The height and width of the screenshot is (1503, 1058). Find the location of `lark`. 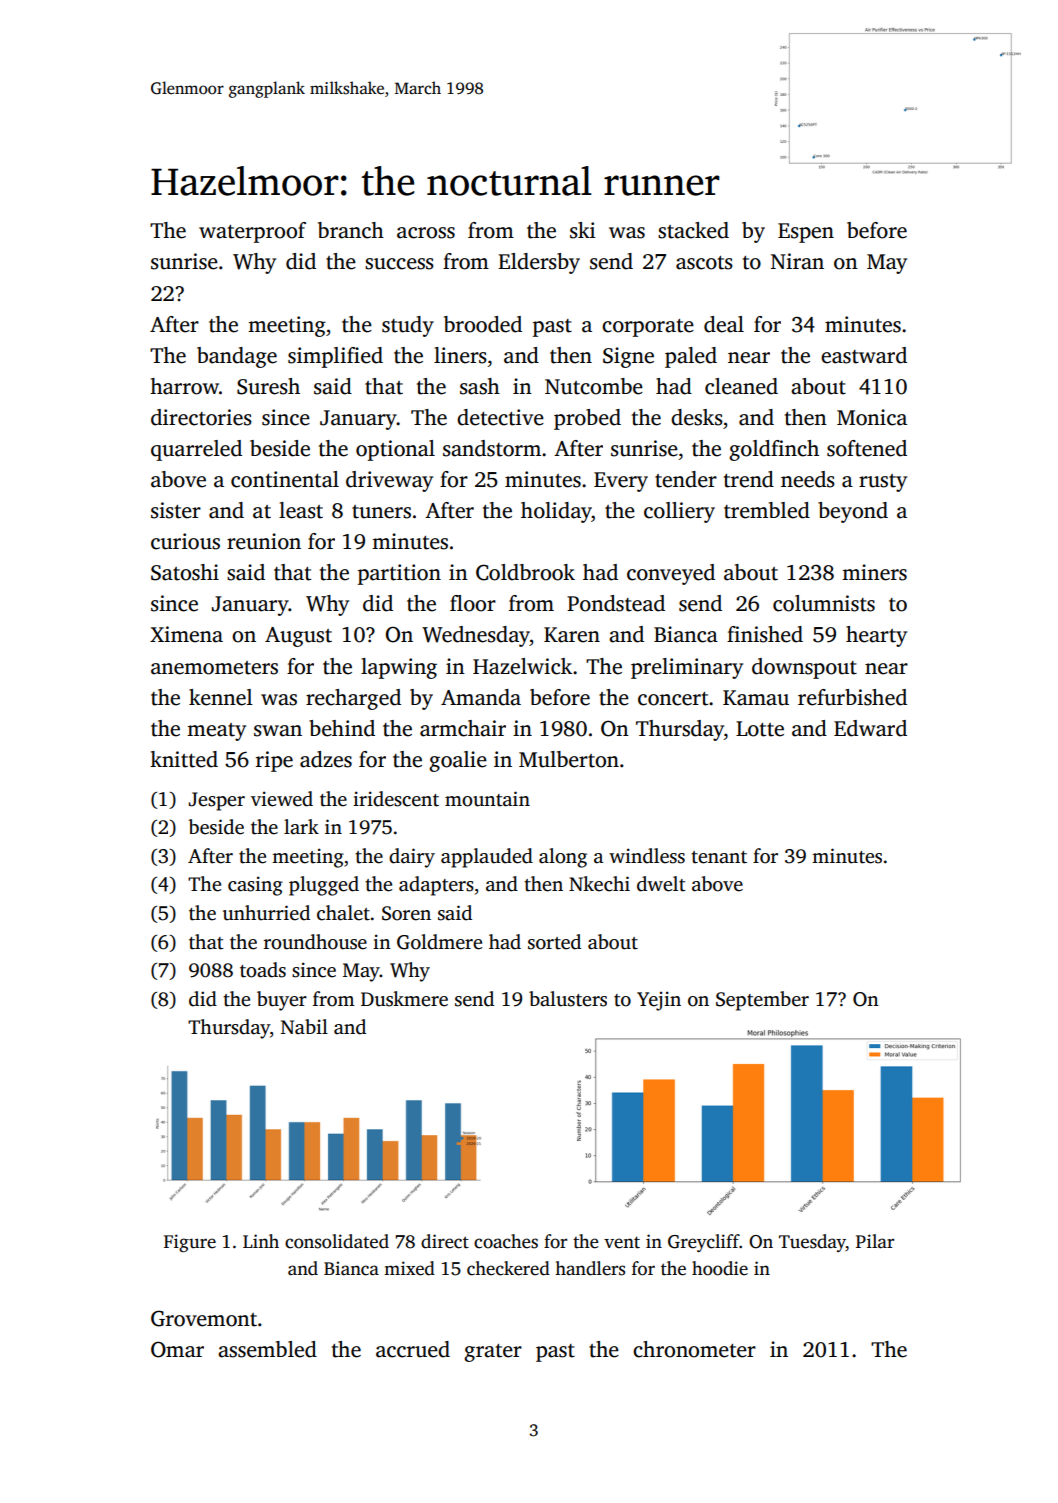

lark is located at coordinates (301, 827).
